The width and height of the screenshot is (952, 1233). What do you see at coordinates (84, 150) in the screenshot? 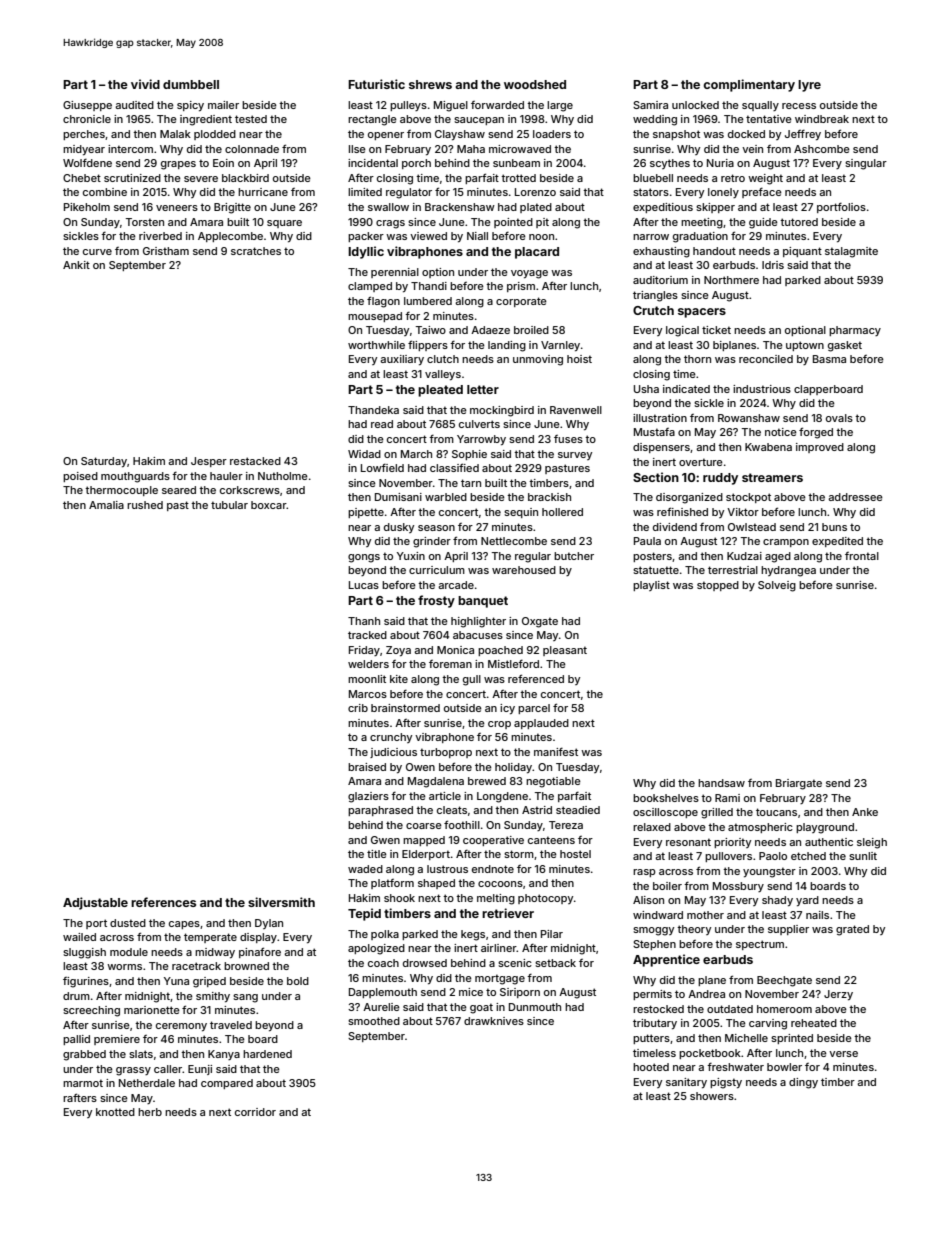
I see `midyear` at bounding box center [84, 150].
